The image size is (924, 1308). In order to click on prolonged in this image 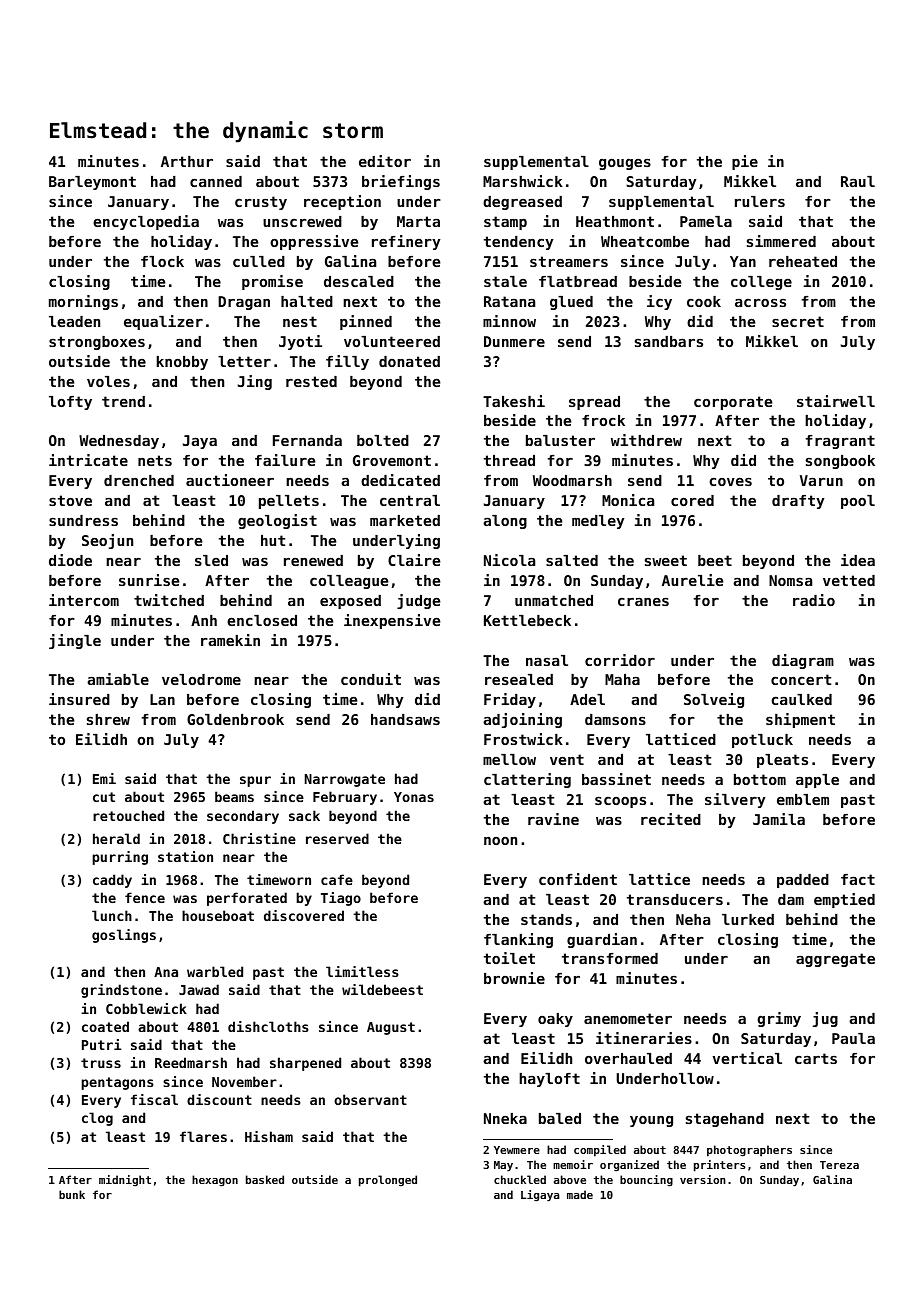, I will do `click(388, 1181)`.
